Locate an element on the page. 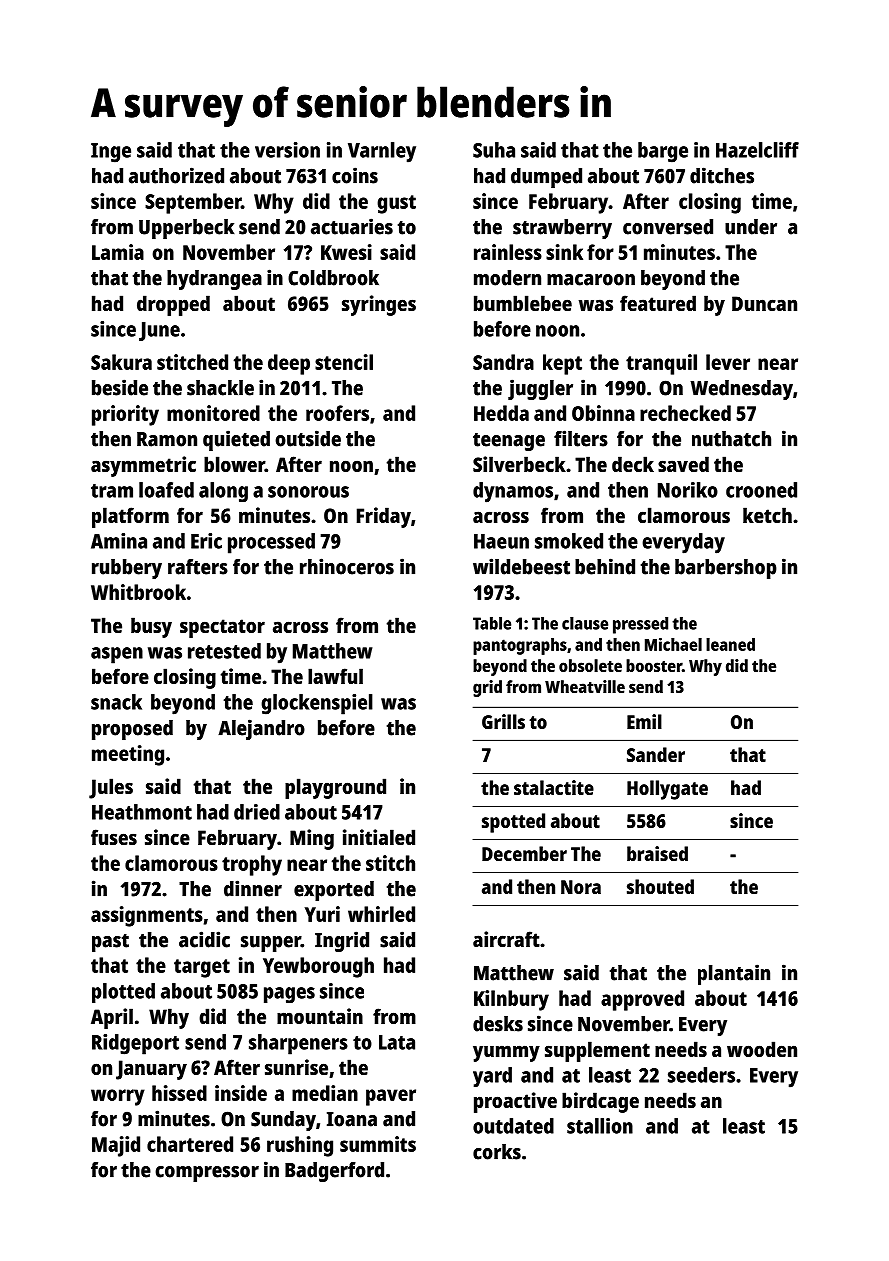 The image size is (889, 1261). barge is located at coordinates (663, 152).
